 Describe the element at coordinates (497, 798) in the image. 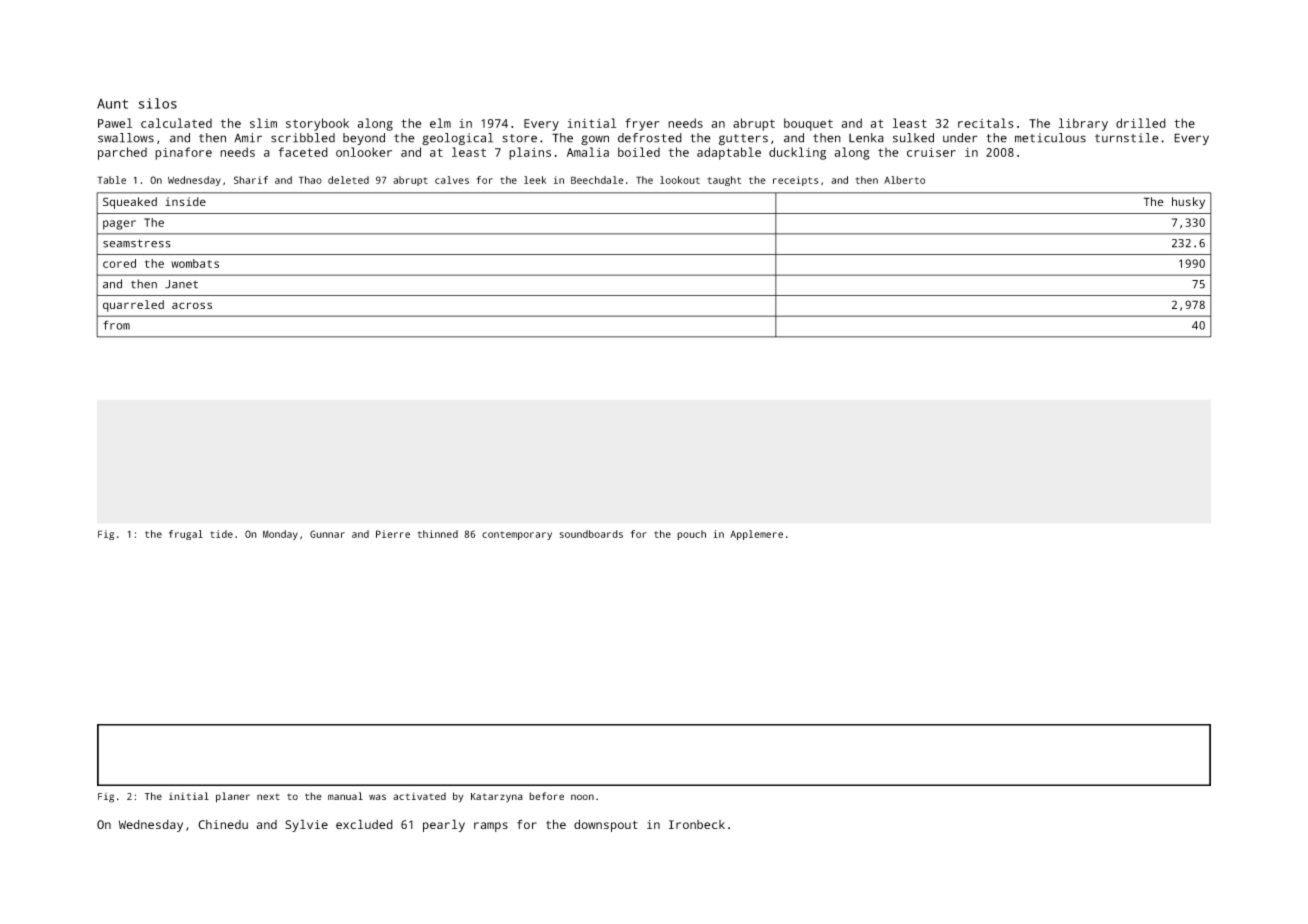

I see `Katarzyna` at that location.
